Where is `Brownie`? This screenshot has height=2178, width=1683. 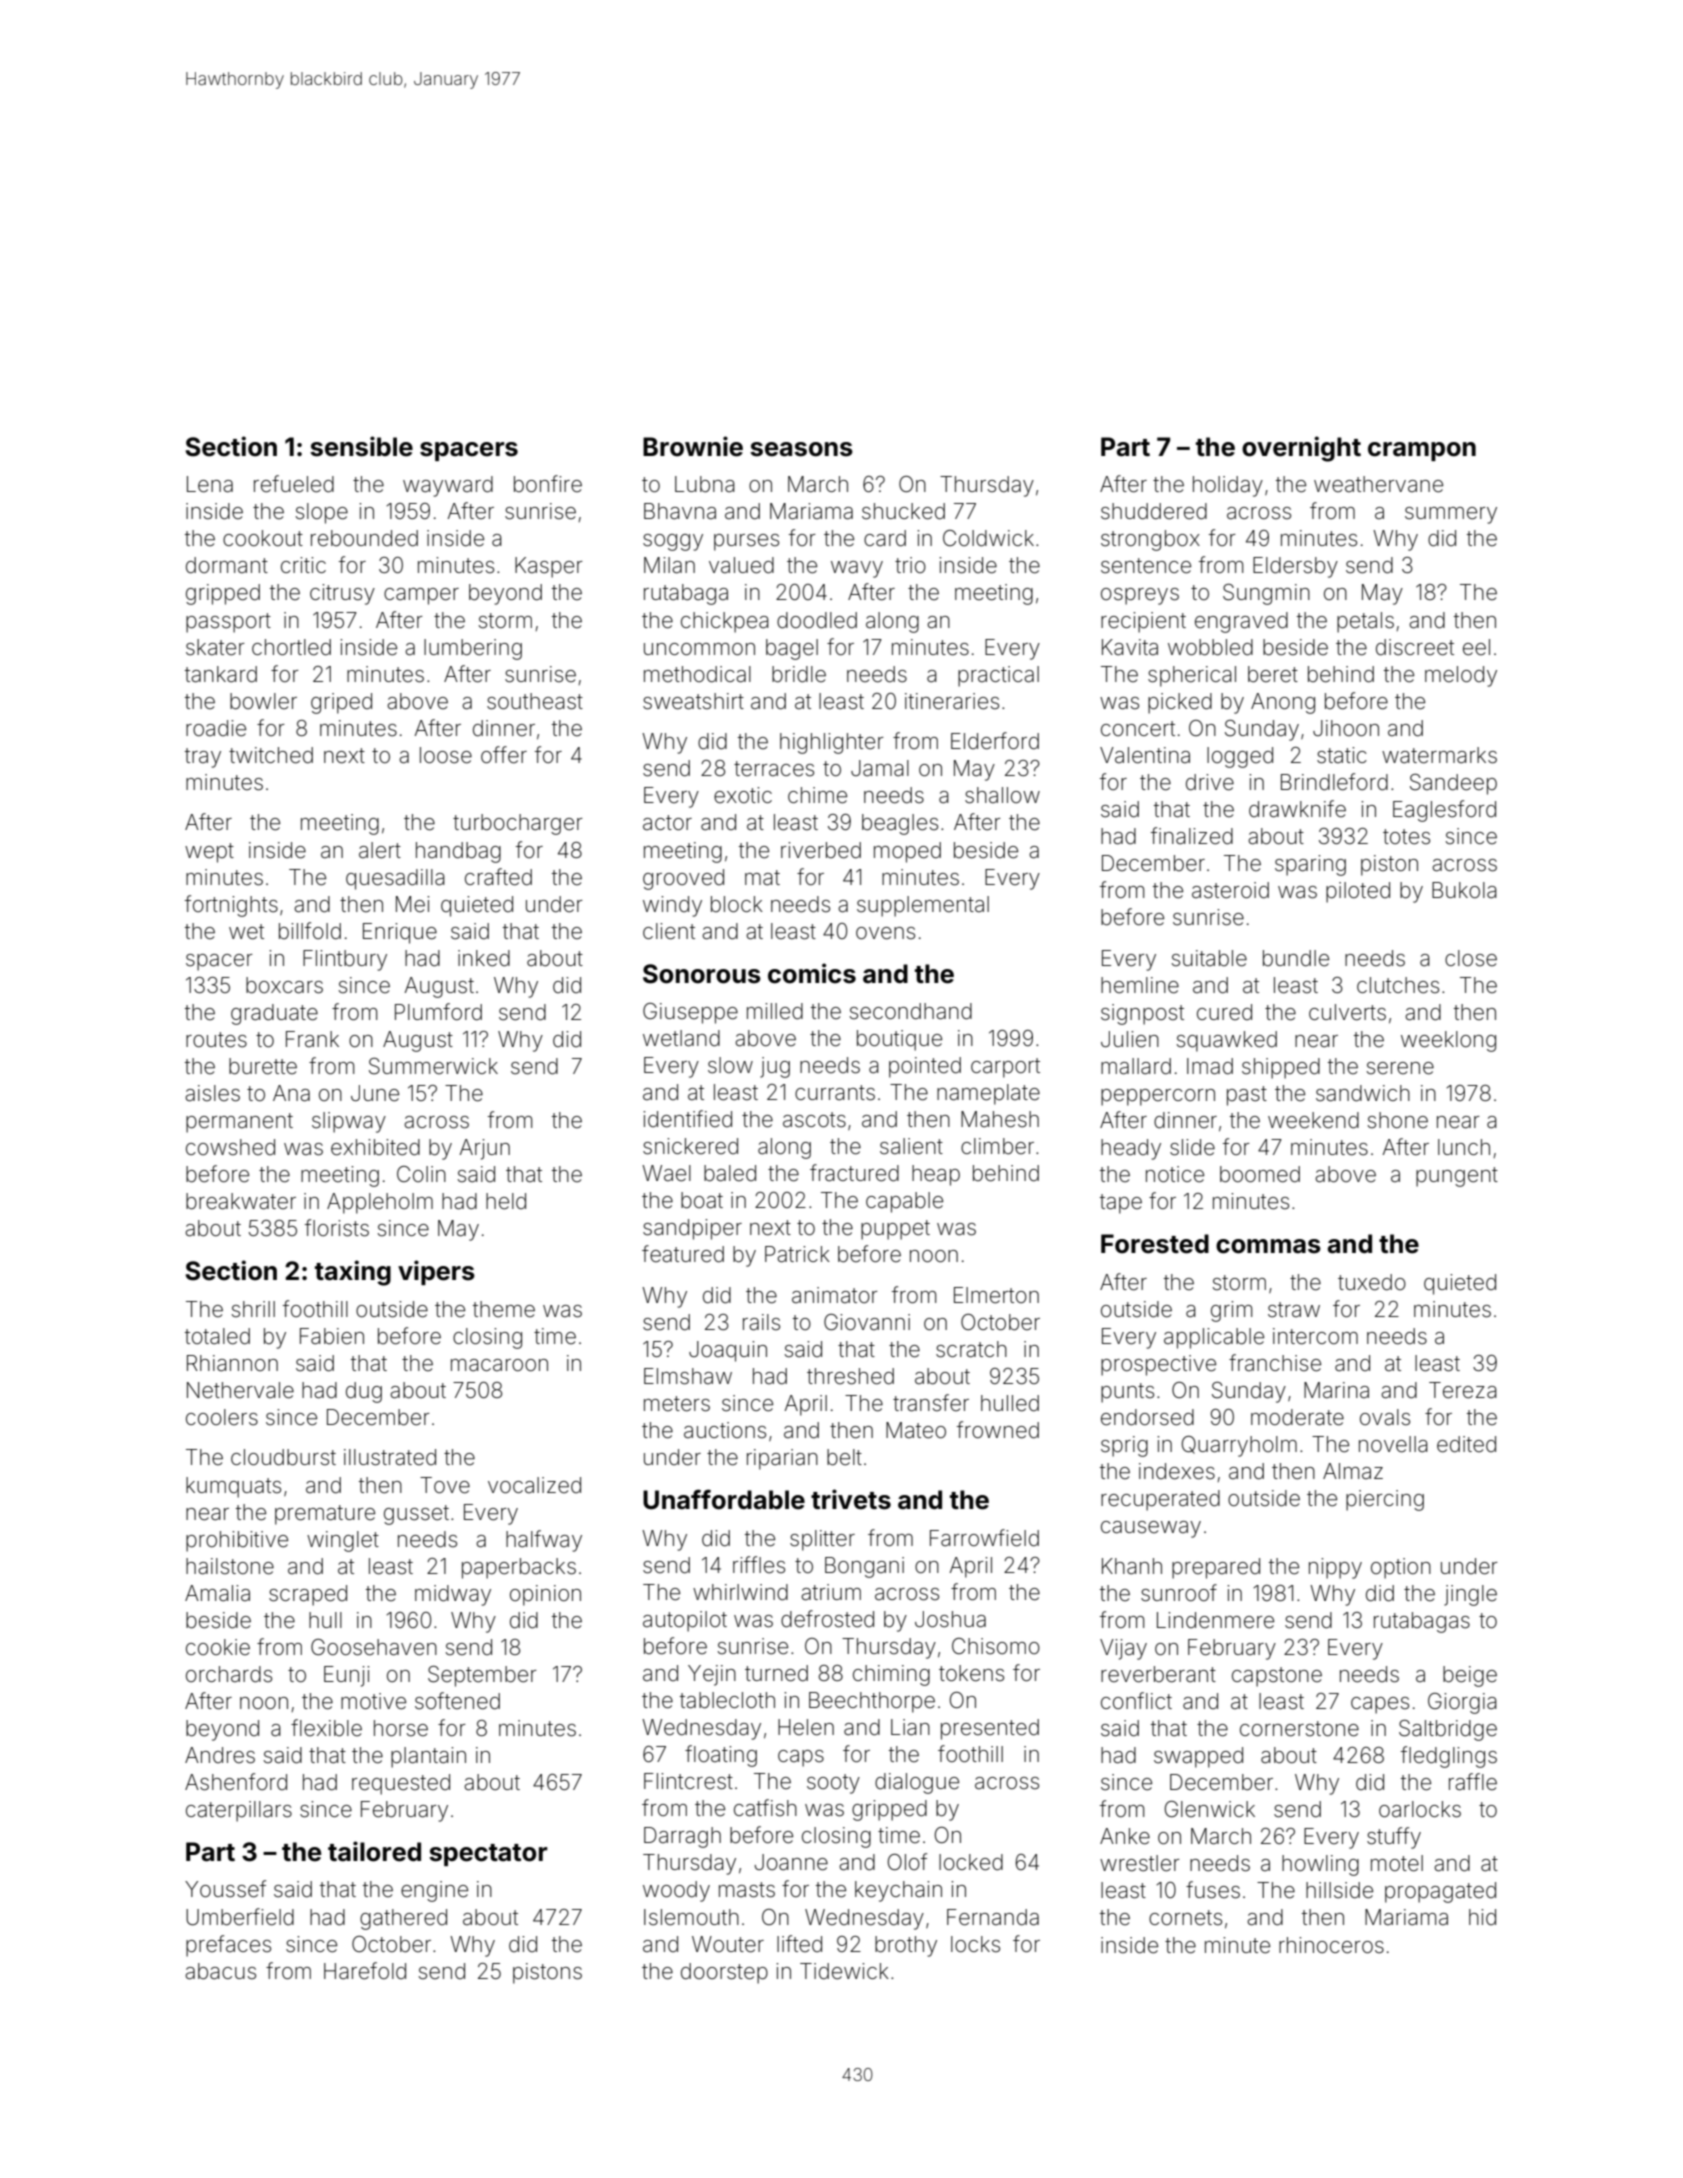 Brownie is located at coordinates (693, 446).
